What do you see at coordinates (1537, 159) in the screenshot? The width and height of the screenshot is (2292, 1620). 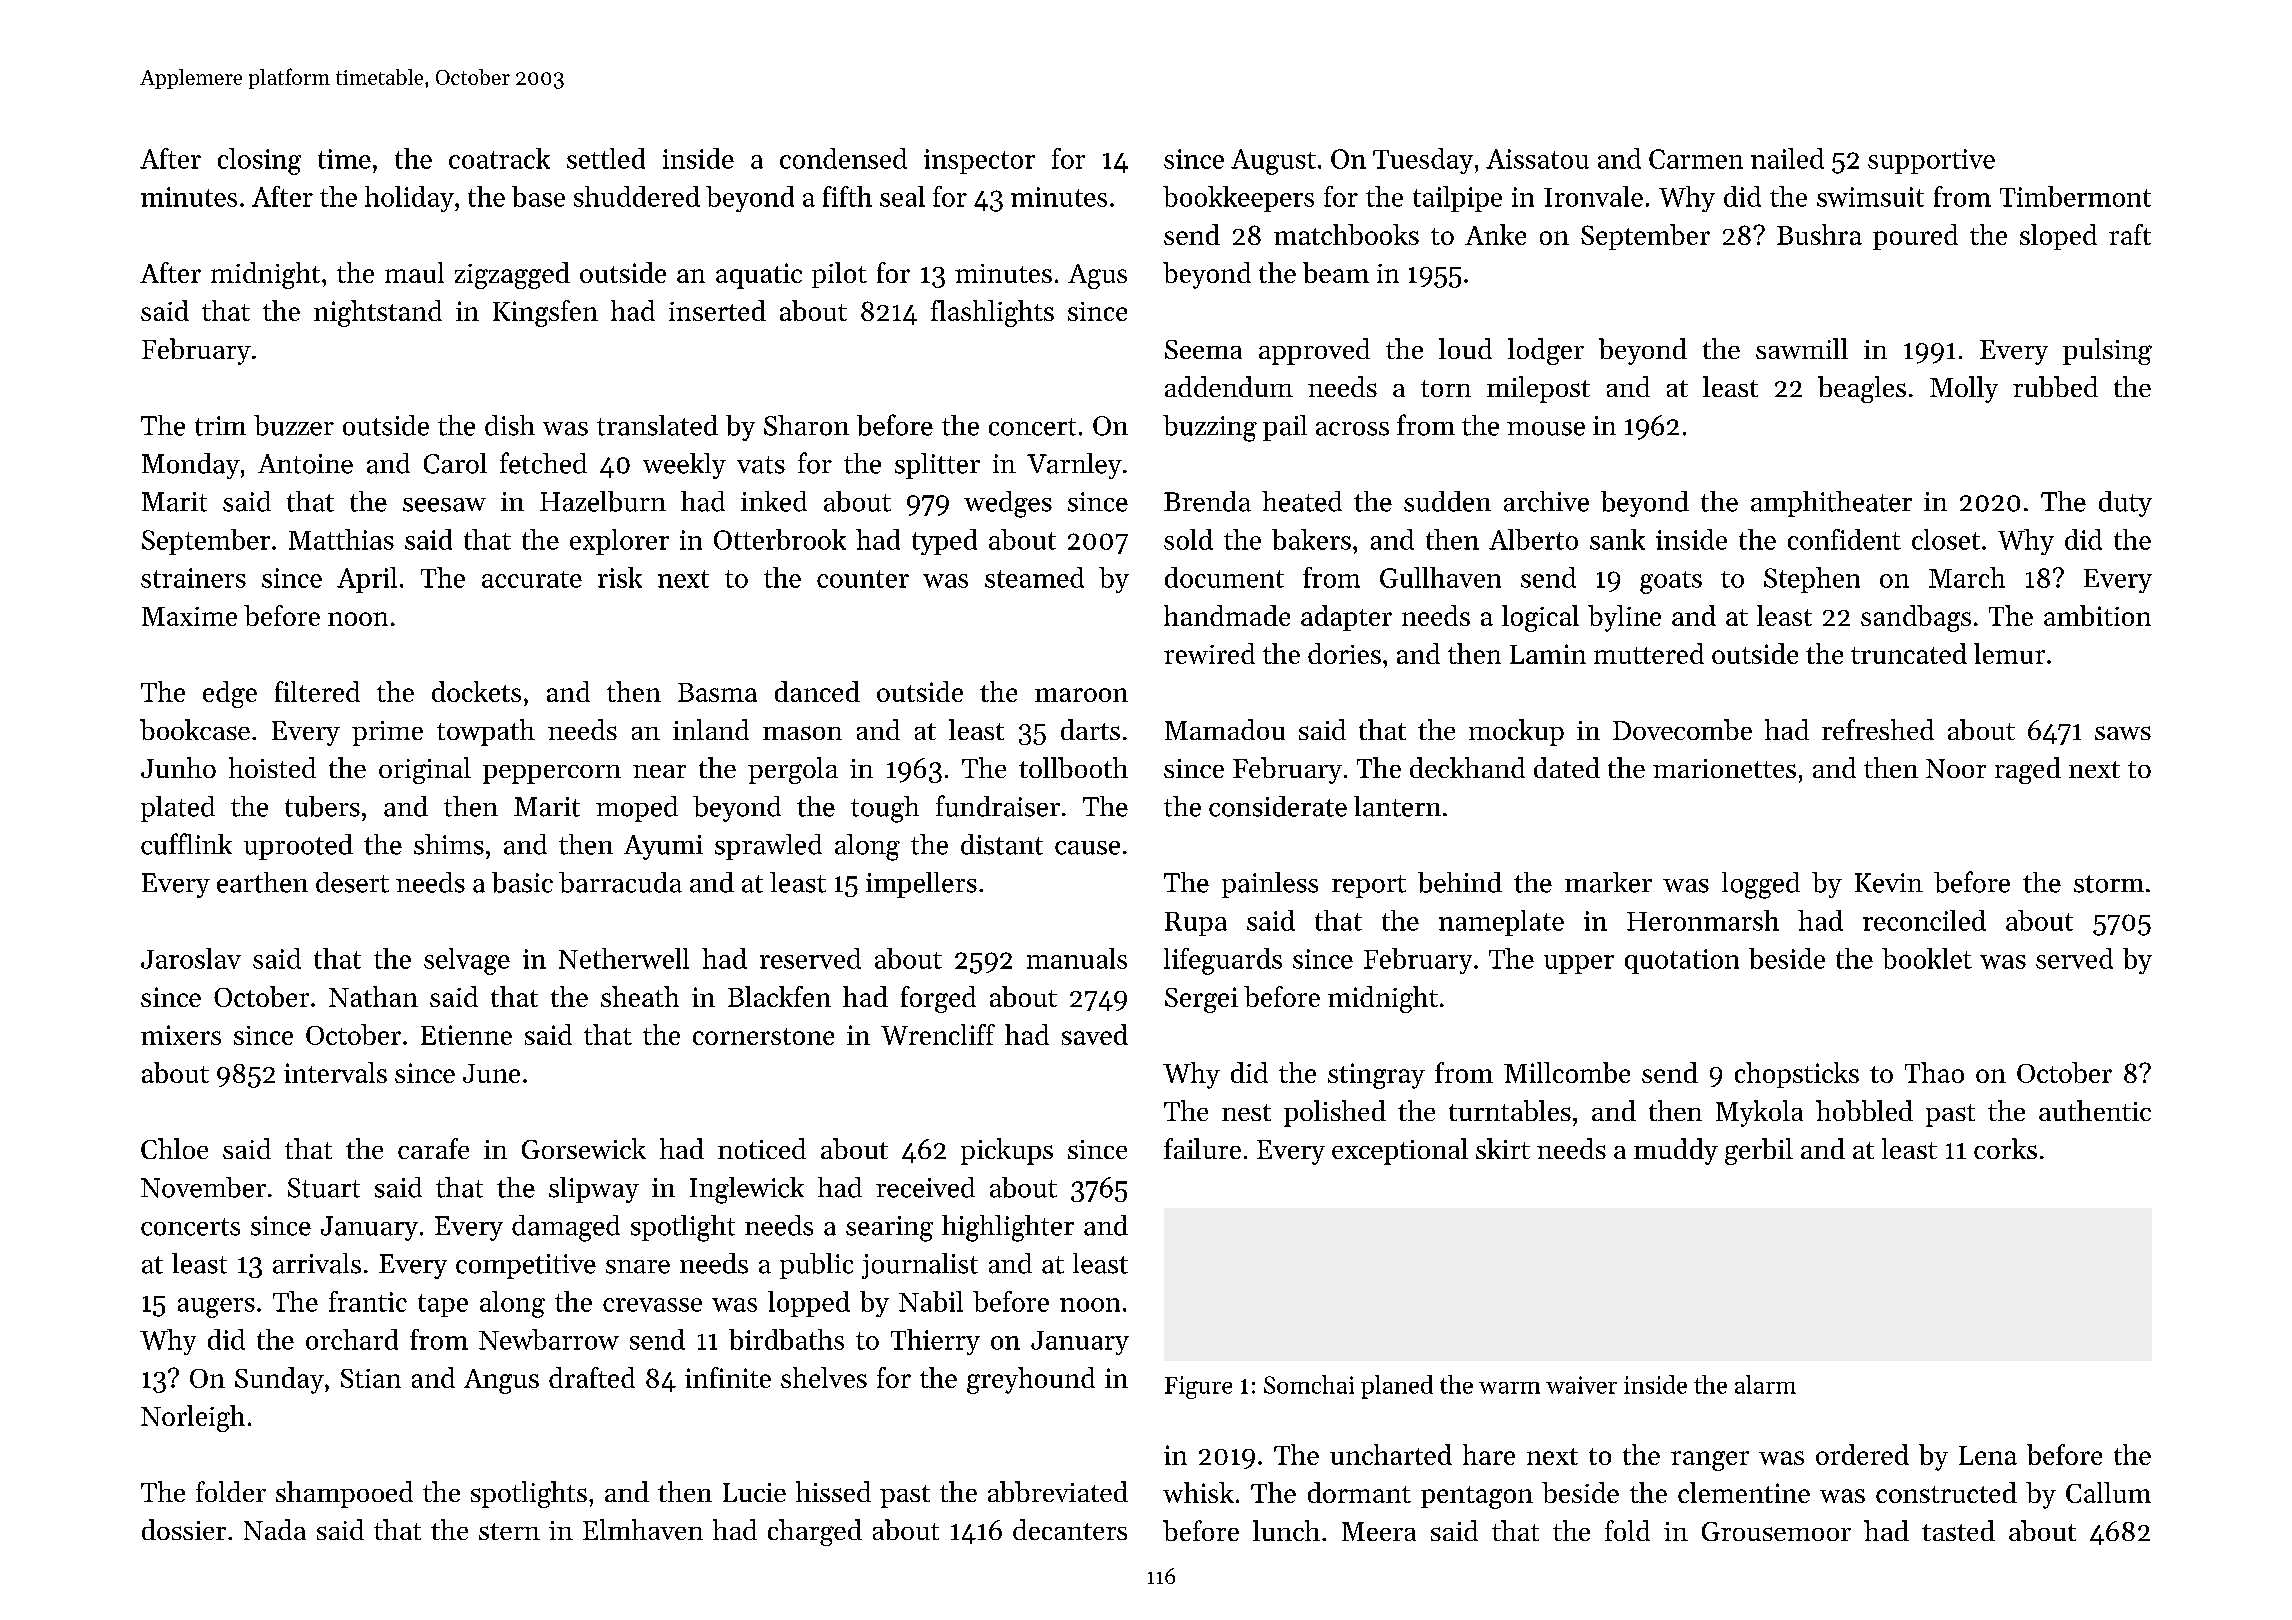 I see `Aissatou` at bounding box center [1537, 159].
